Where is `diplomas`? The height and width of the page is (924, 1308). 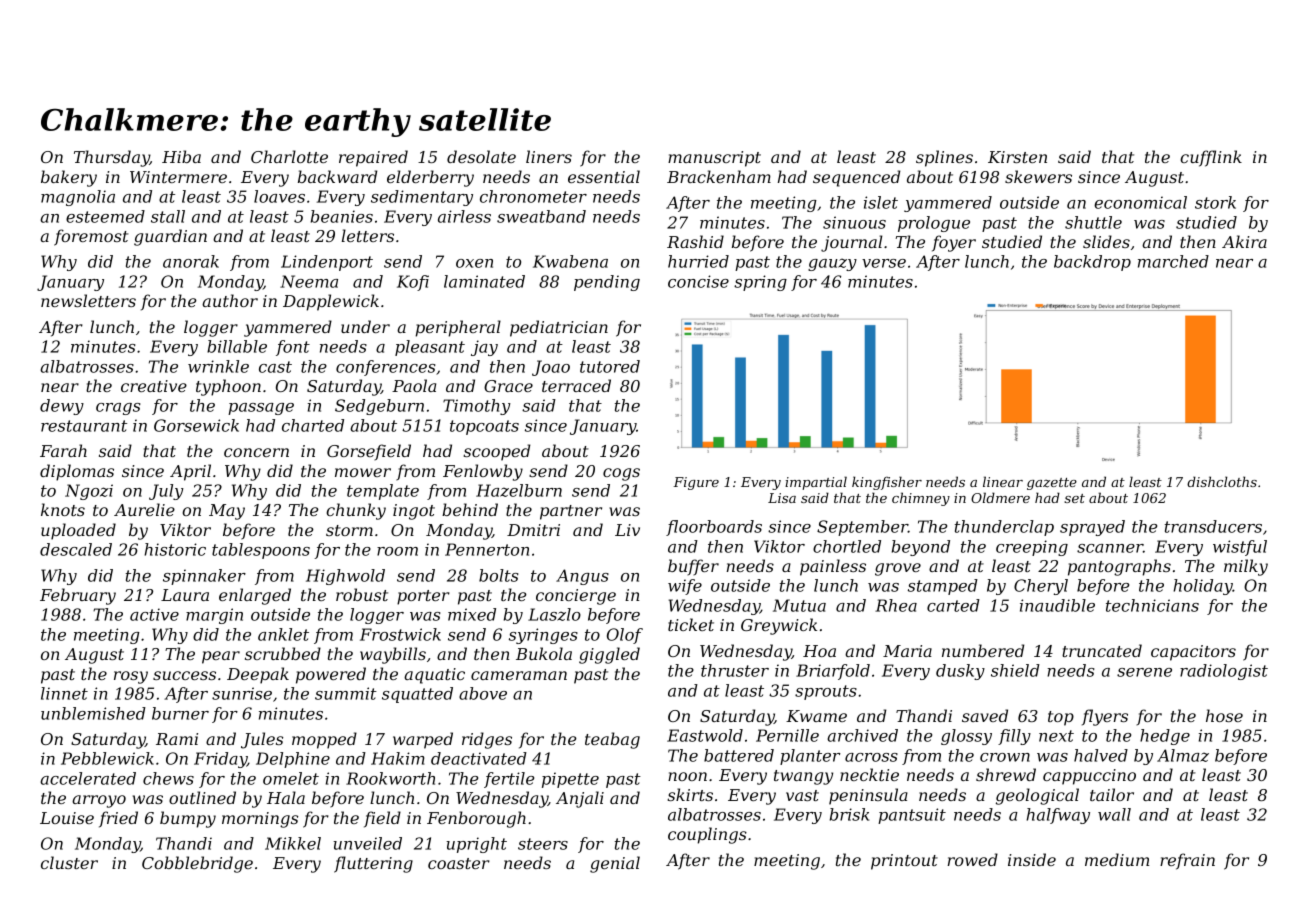 diplomas is located at coordinates (77, 472).
